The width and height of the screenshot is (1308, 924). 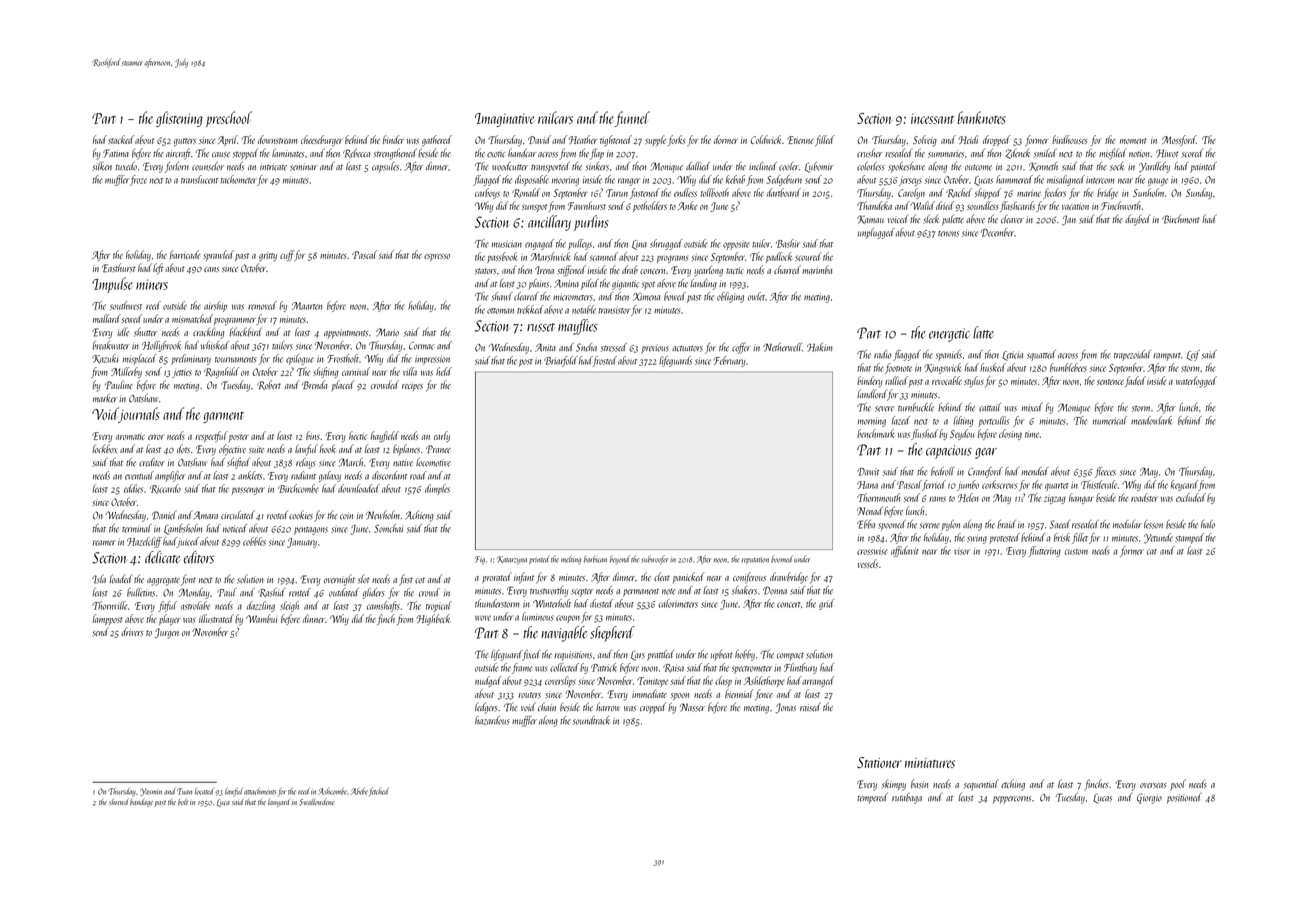 What do you see at coordinates (986, 453) in the screenshot?
I see `gear` at bounding box center [986, 453].
